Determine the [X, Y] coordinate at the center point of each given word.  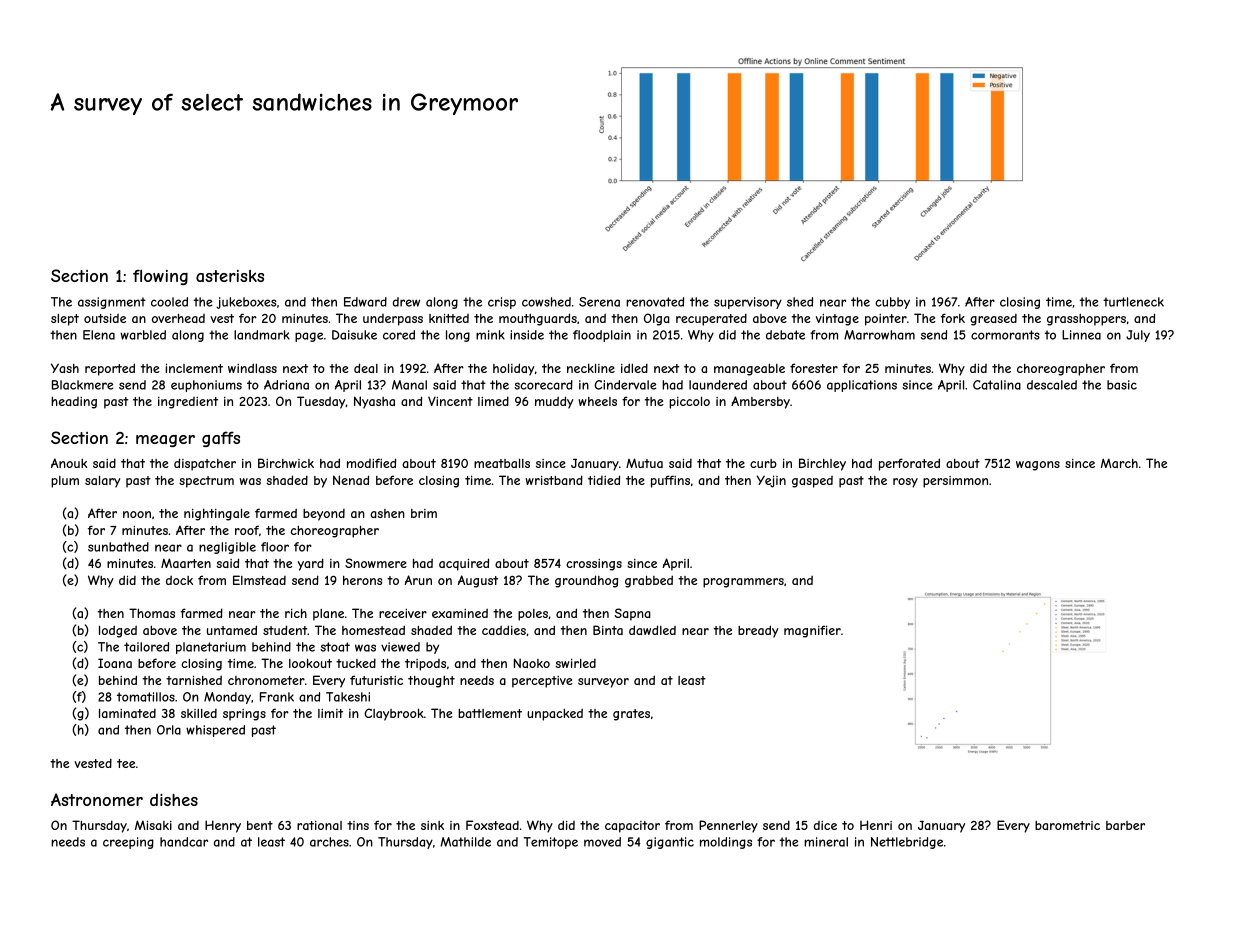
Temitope [550, 843]
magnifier [812, 631]
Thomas [152, 613]
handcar [184, 842]
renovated [655, 302]
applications [862, 386]
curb [763, 463]
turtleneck [1133, 302]
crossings [594, 565]
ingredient [188, 403]
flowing [160, 277]
